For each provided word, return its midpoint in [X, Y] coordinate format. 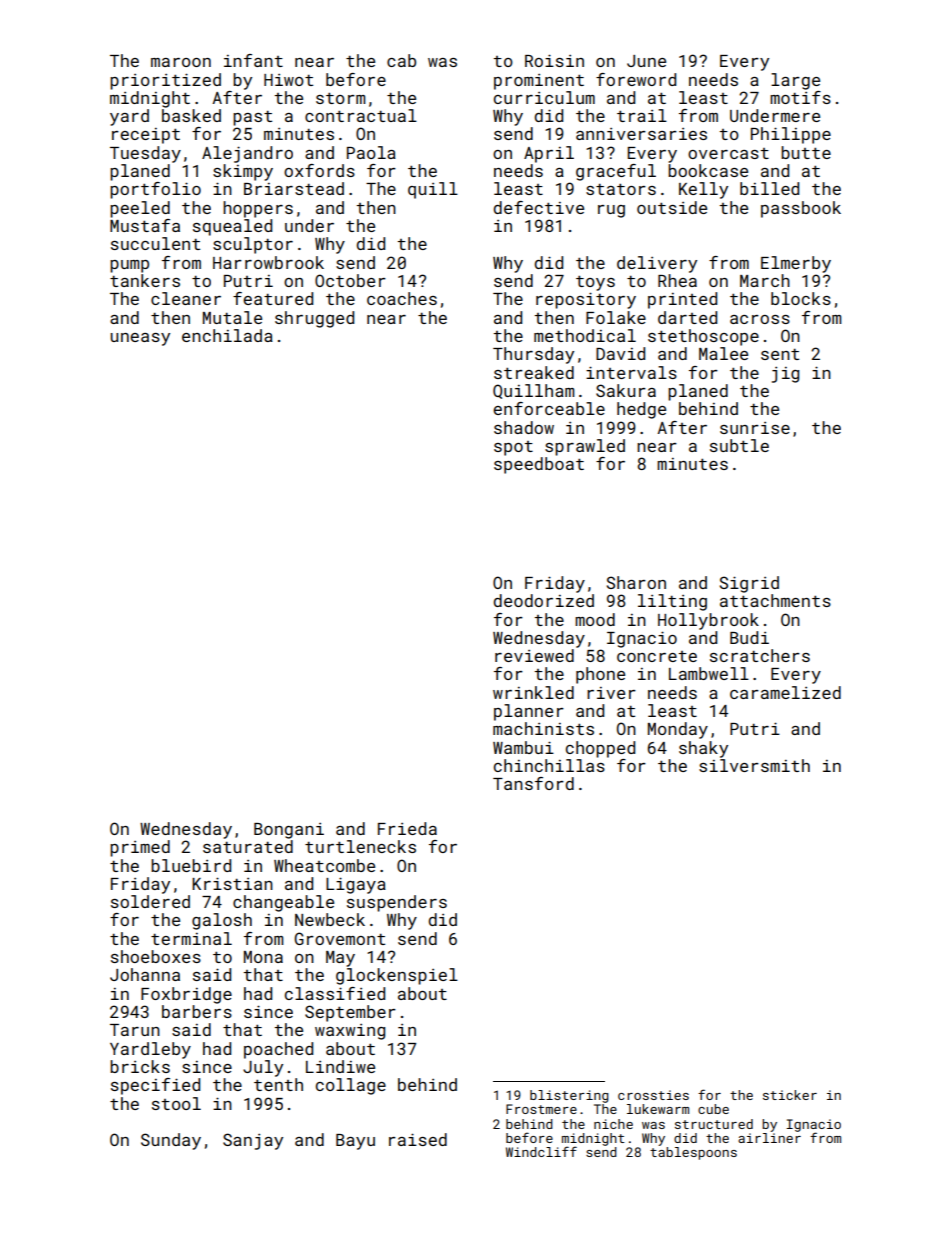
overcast [728, 153]
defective [538, 207]
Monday [678, 730]
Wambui [523, 747]
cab [401, 60]
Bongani [289, 831]
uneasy [140, 339]
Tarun [135, 1030]
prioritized [165, 81]
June [646, 61]
